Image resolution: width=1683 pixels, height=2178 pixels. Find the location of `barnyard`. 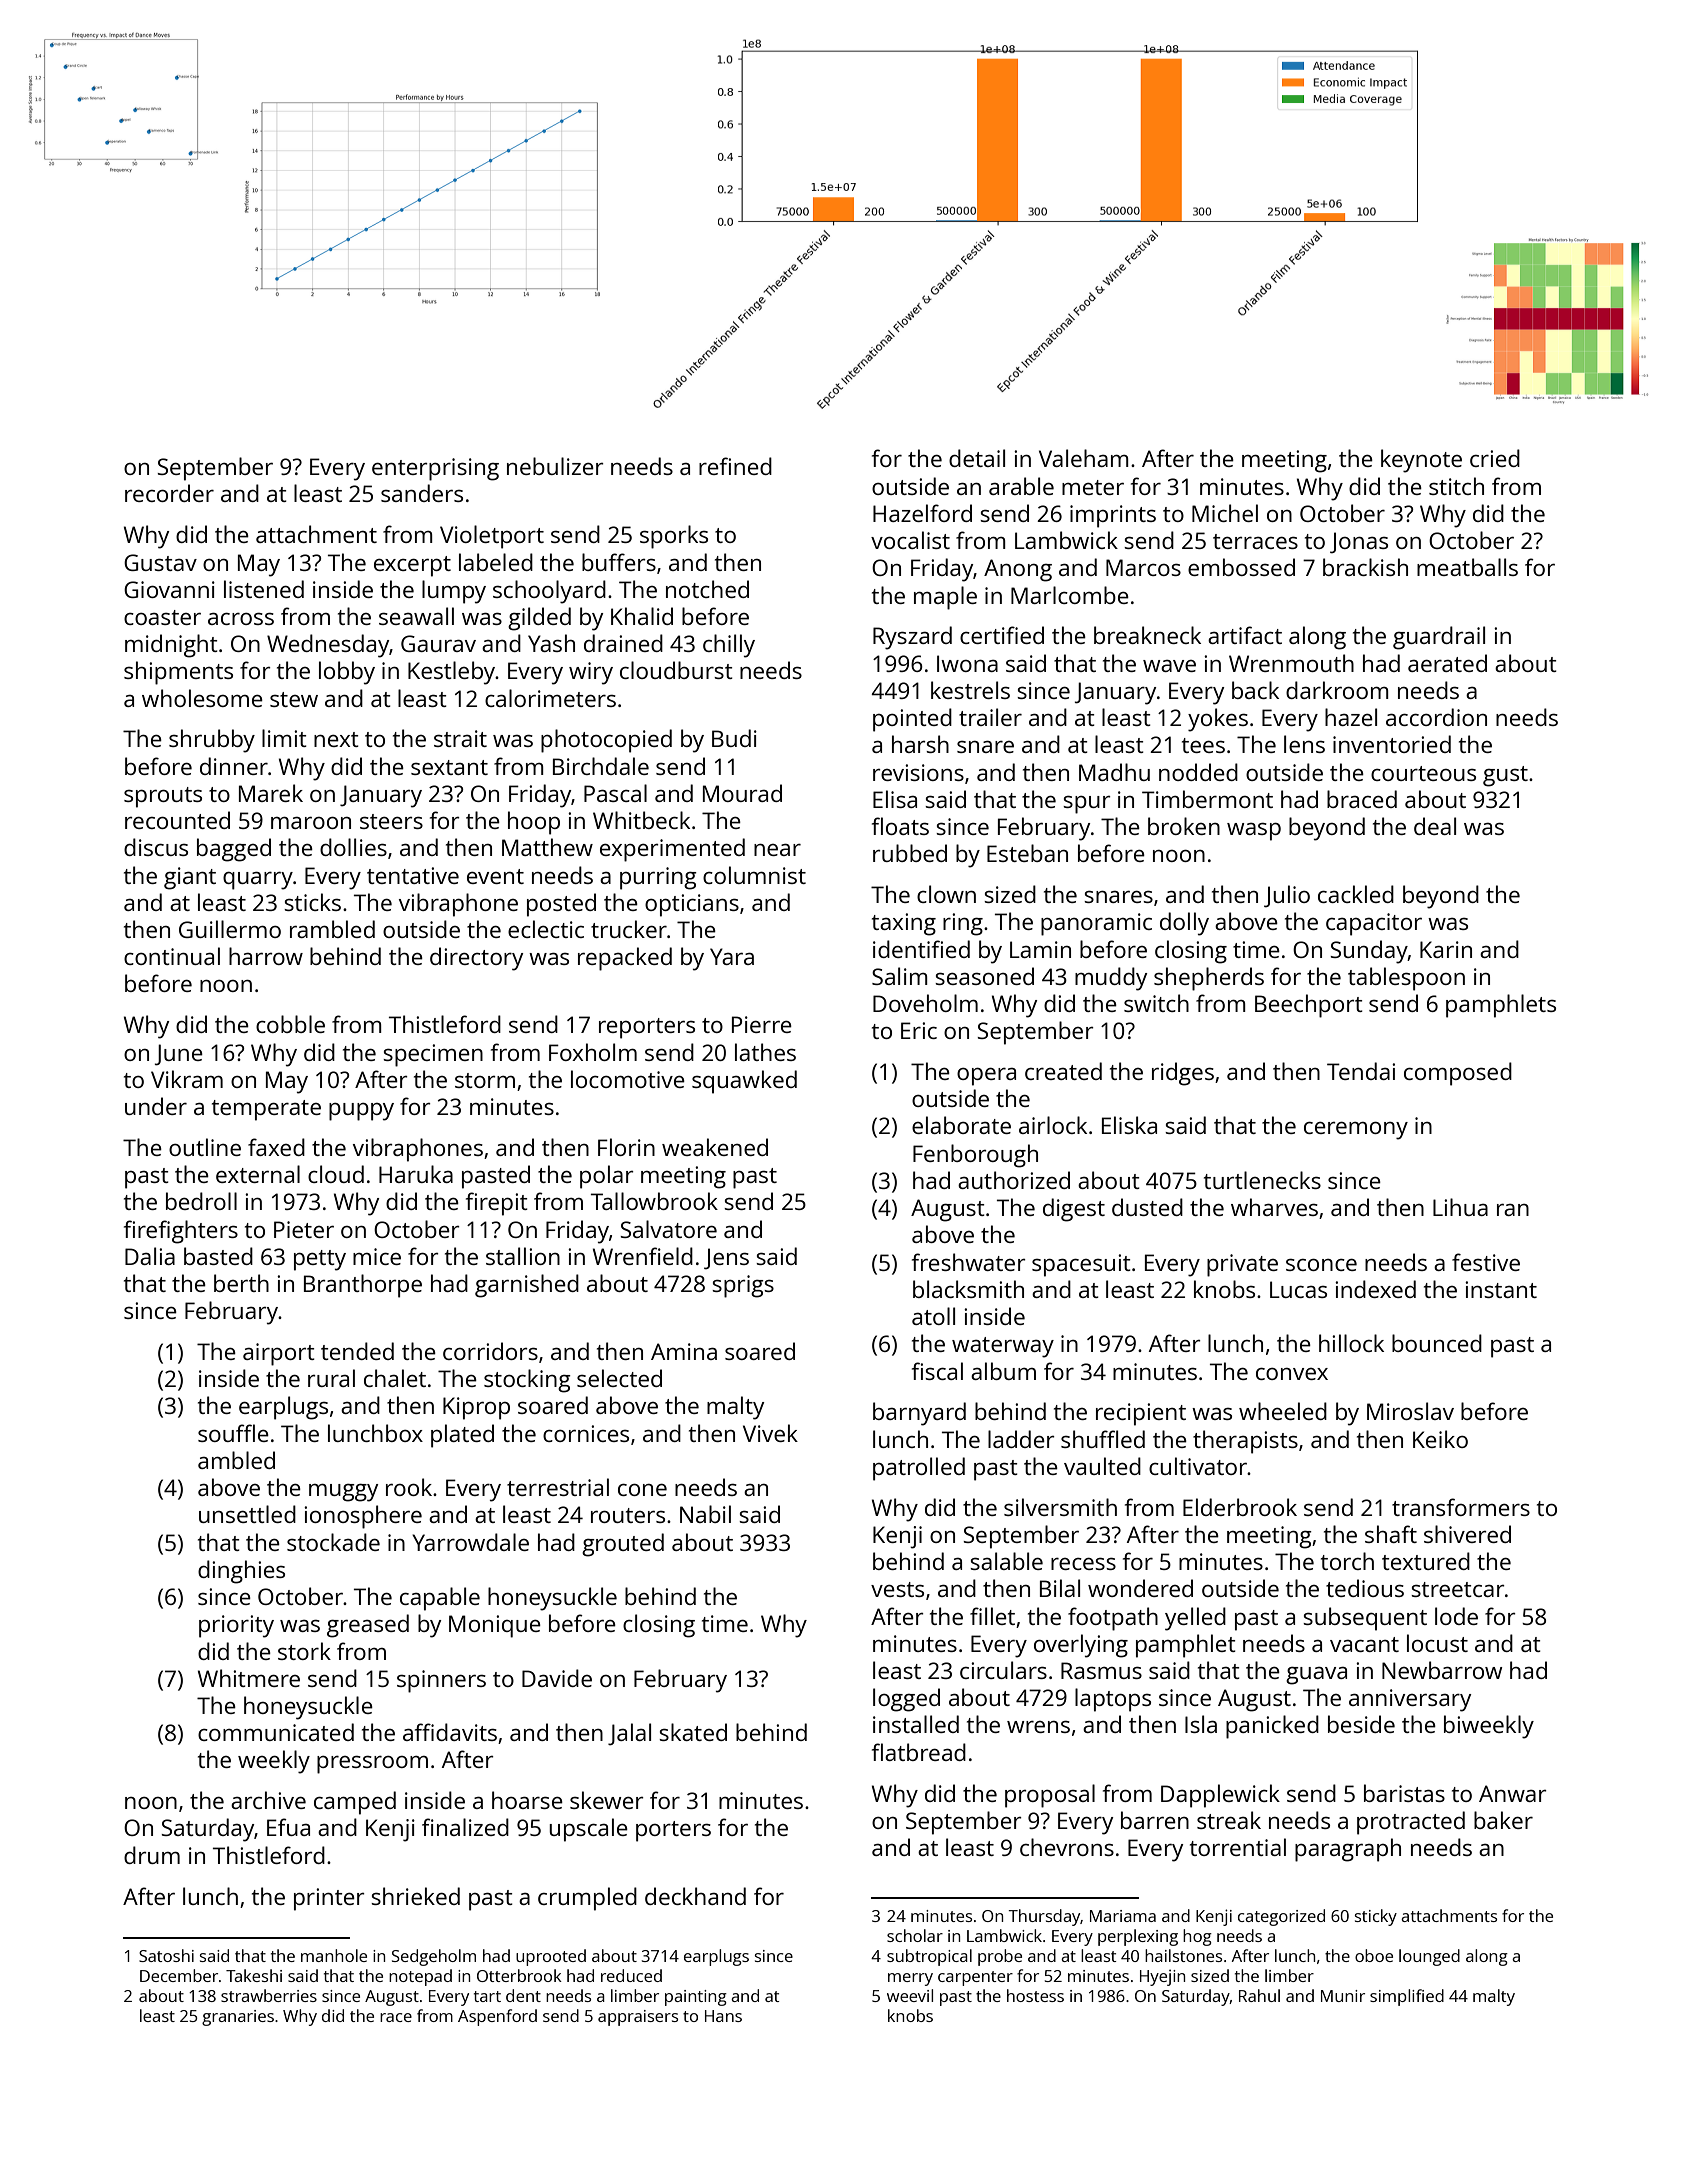

barnyard is located at coordinates (919, 1414).
